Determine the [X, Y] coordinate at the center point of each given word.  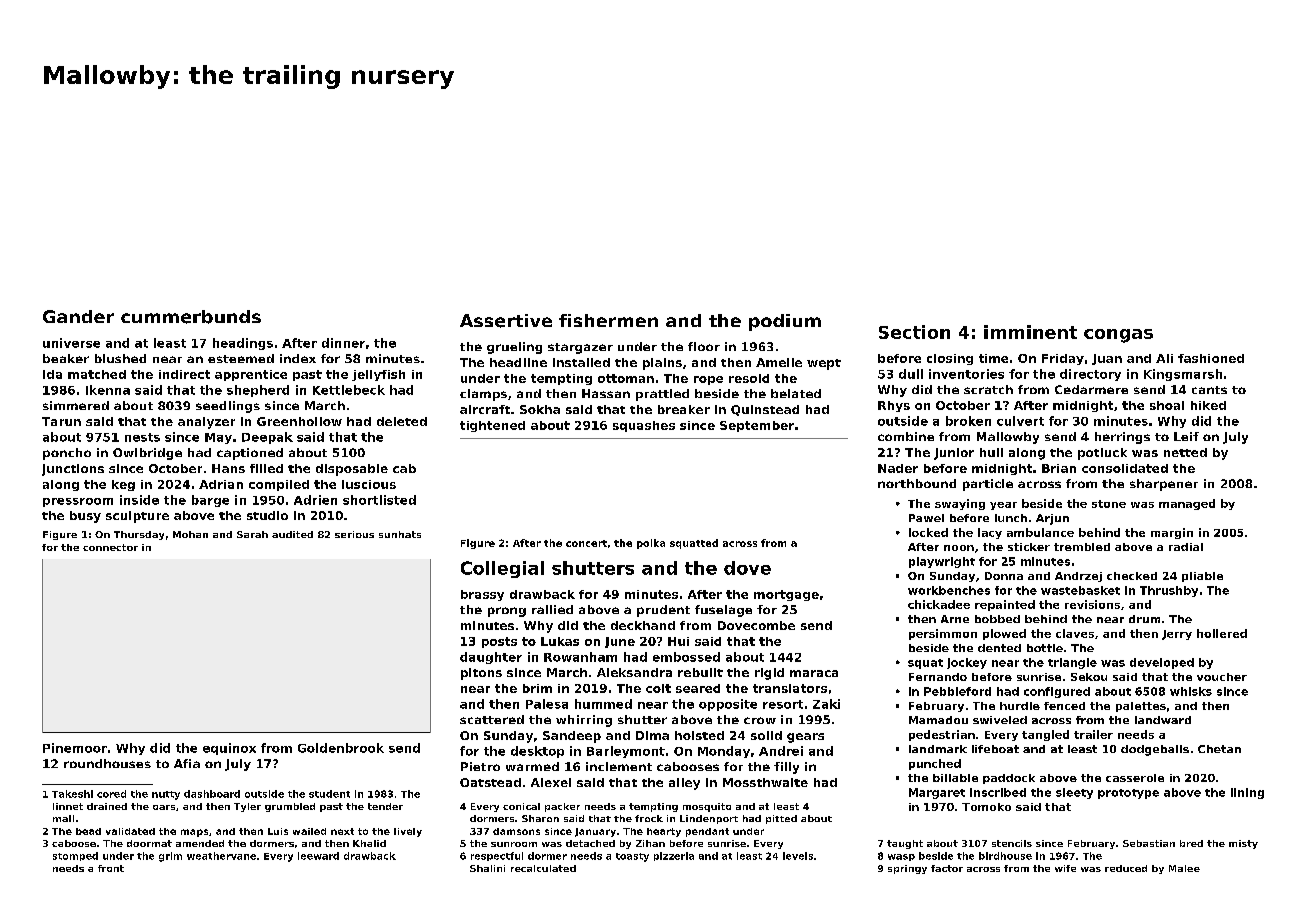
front [111, 868]
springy [907, 869]
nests [142, 437]
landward [1163, 720]
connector [110, 547]
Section [914, 332]
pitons [481, 674]
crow [760, 720]
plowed [1004, 634]
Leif [1186, 436]
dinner [343, 343]
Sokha [540, 409]
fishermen [608, 320]
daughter [491, 658]
